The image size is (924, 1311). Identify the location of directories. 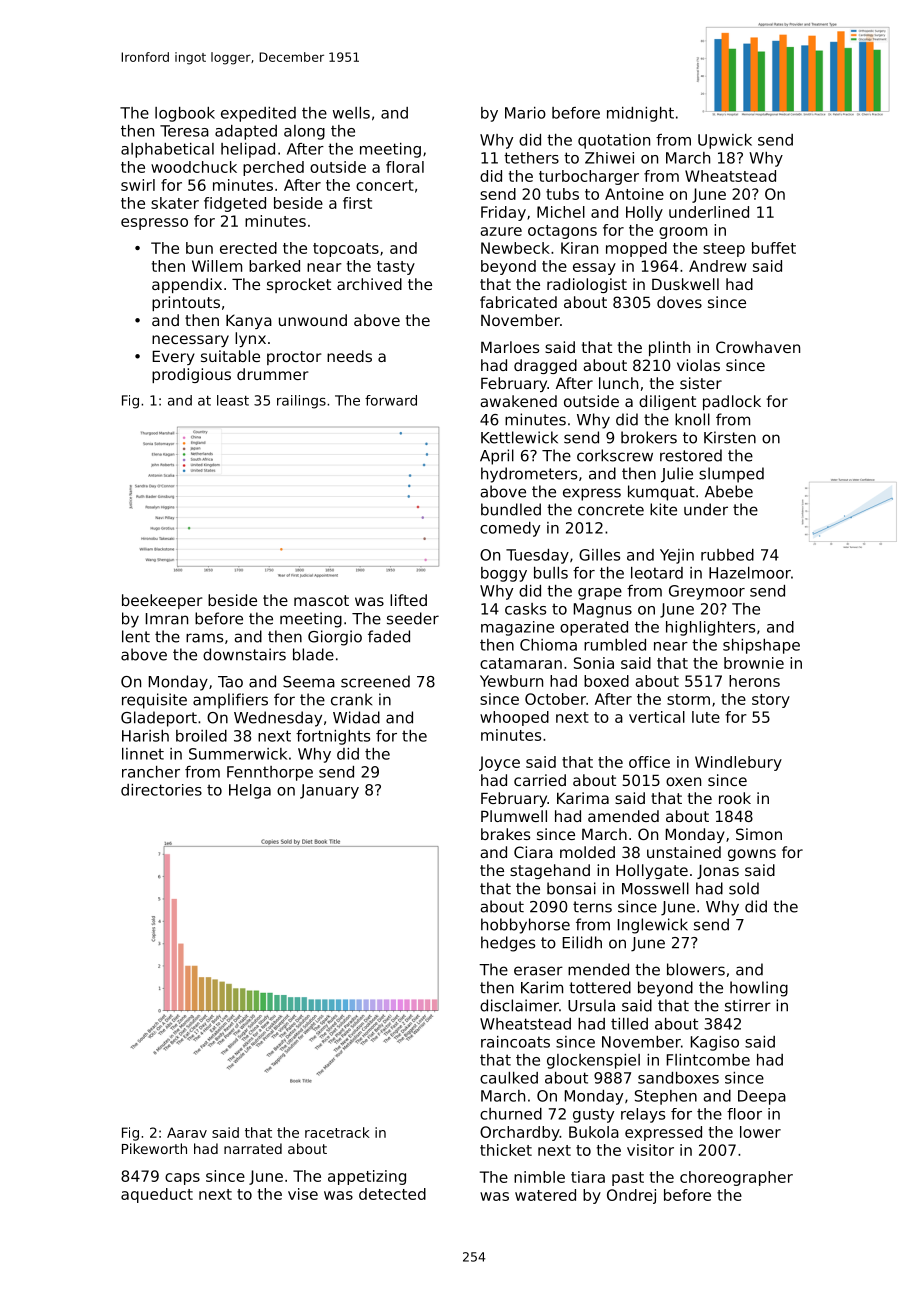
(161, 790).
